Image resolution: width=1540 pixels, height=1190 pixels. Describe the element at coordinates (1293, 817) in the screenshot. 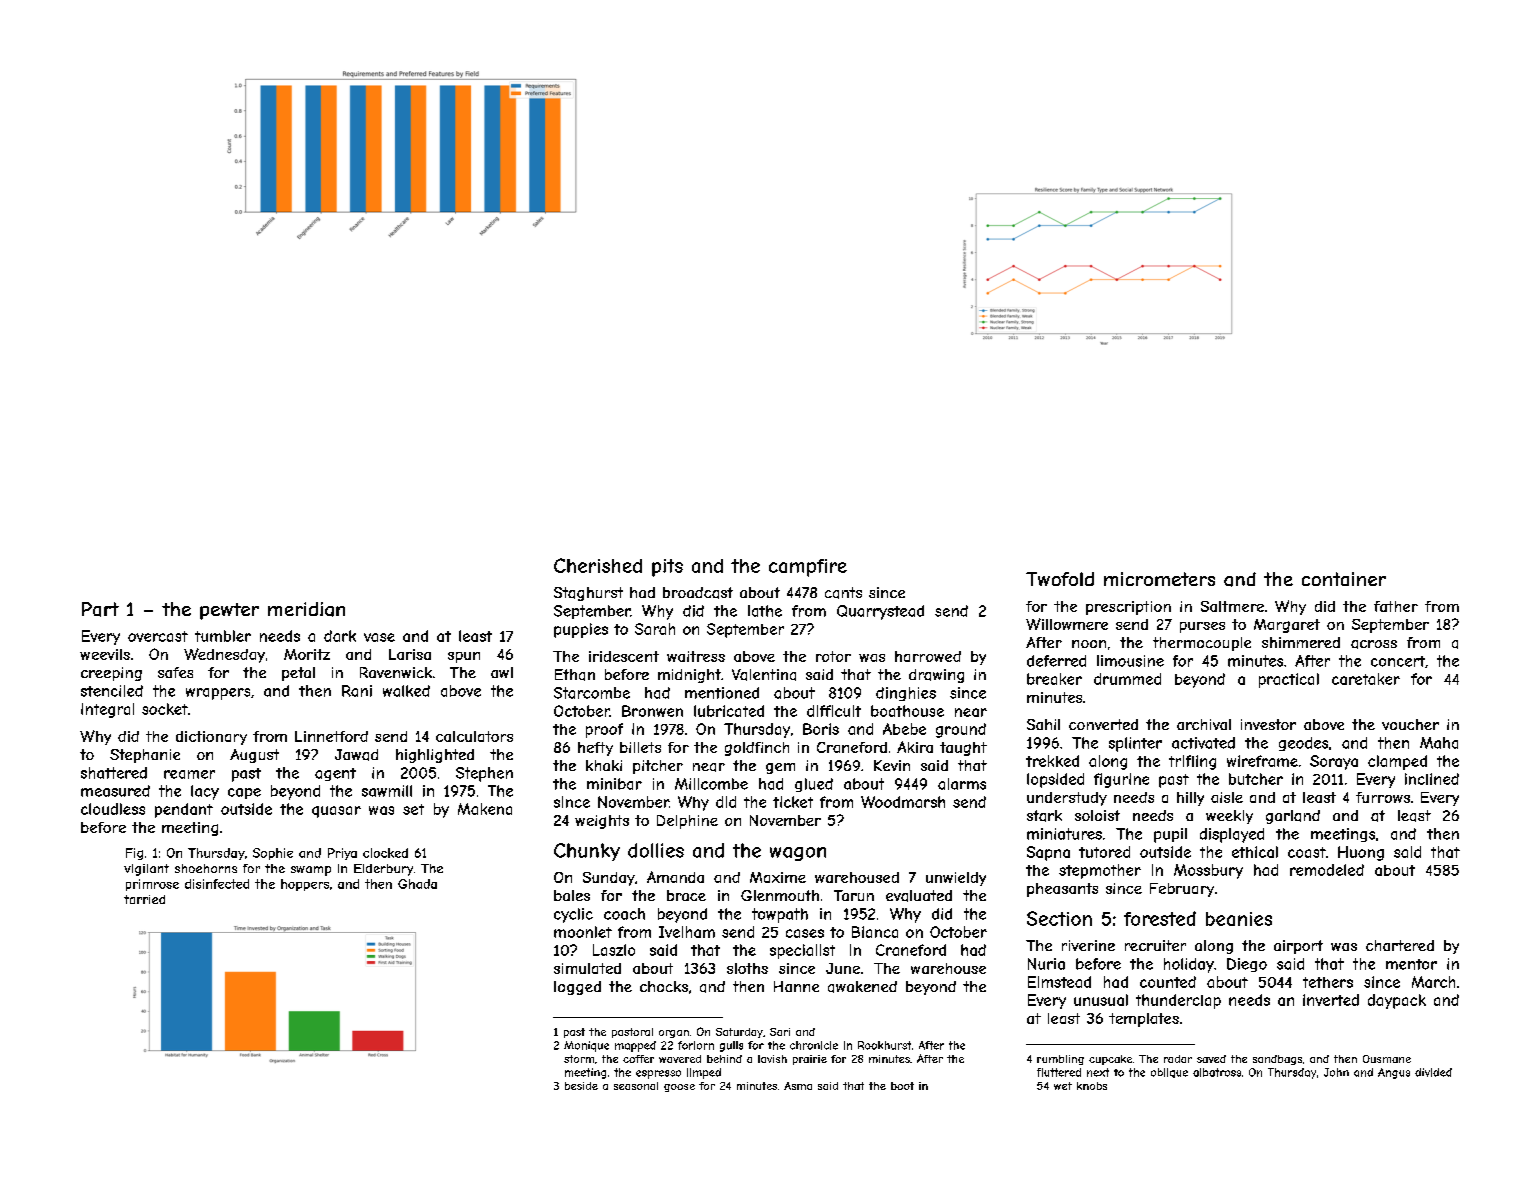

I see `garland` at that location.
